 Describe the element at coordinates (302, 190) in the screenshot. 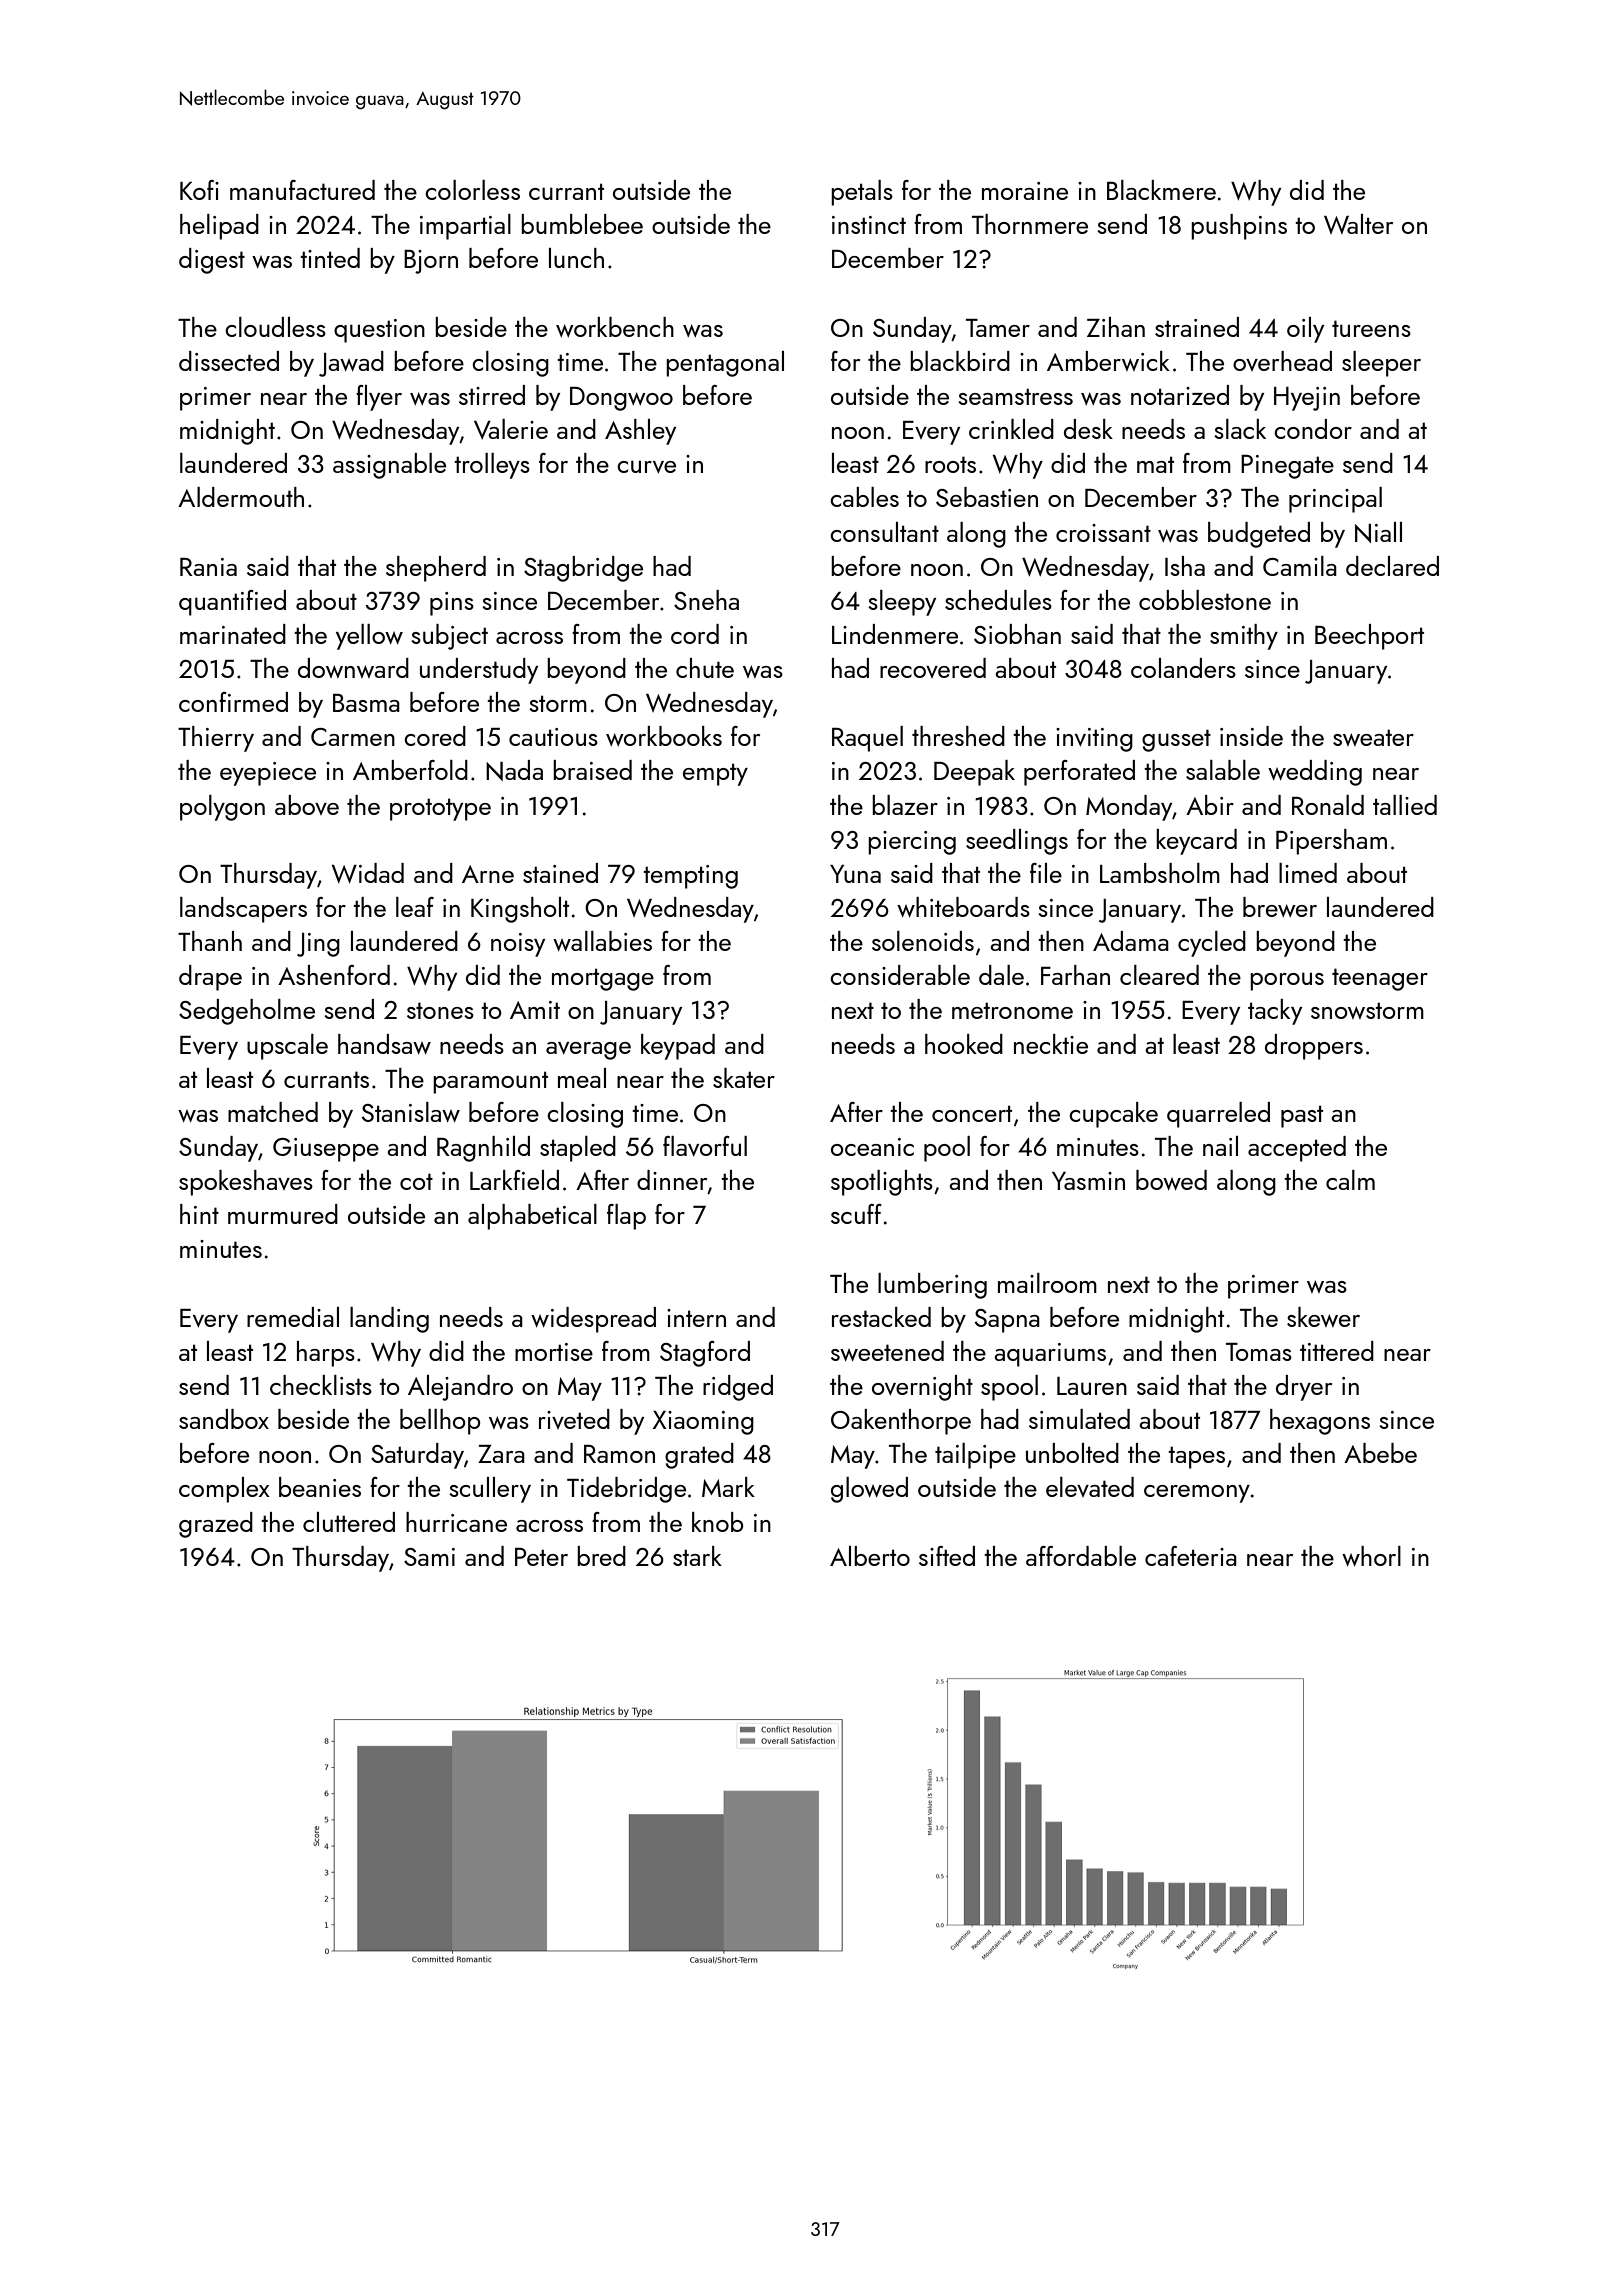

I see `manufactured` at that location.
